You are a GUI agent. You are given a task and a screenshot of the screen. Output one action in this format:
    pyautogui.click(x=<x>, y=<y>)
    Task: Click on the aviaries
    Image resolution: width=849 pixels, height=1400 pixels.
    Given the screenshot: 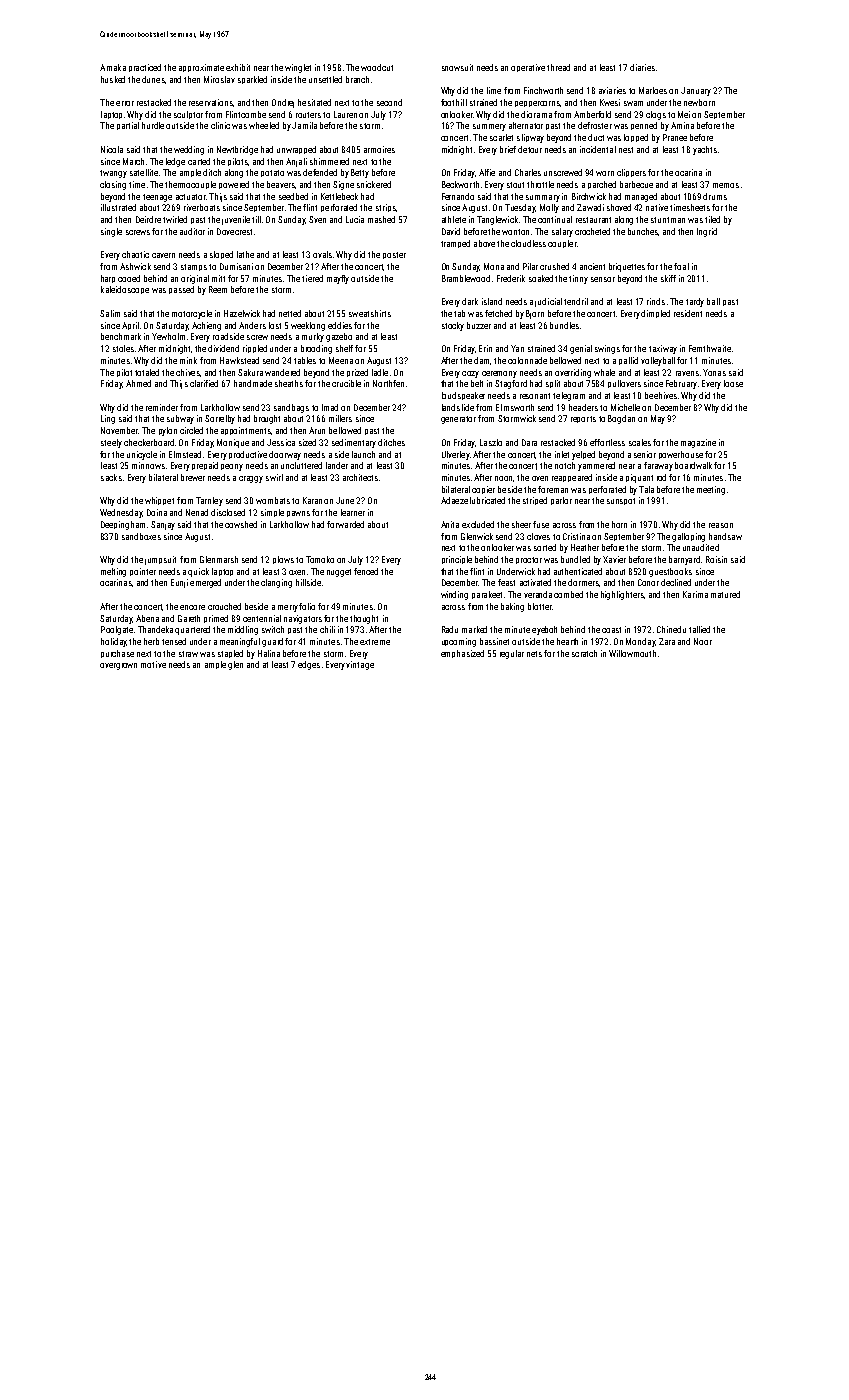 What is the action you would take?
    pyautogui.click(x=612, y=90)
